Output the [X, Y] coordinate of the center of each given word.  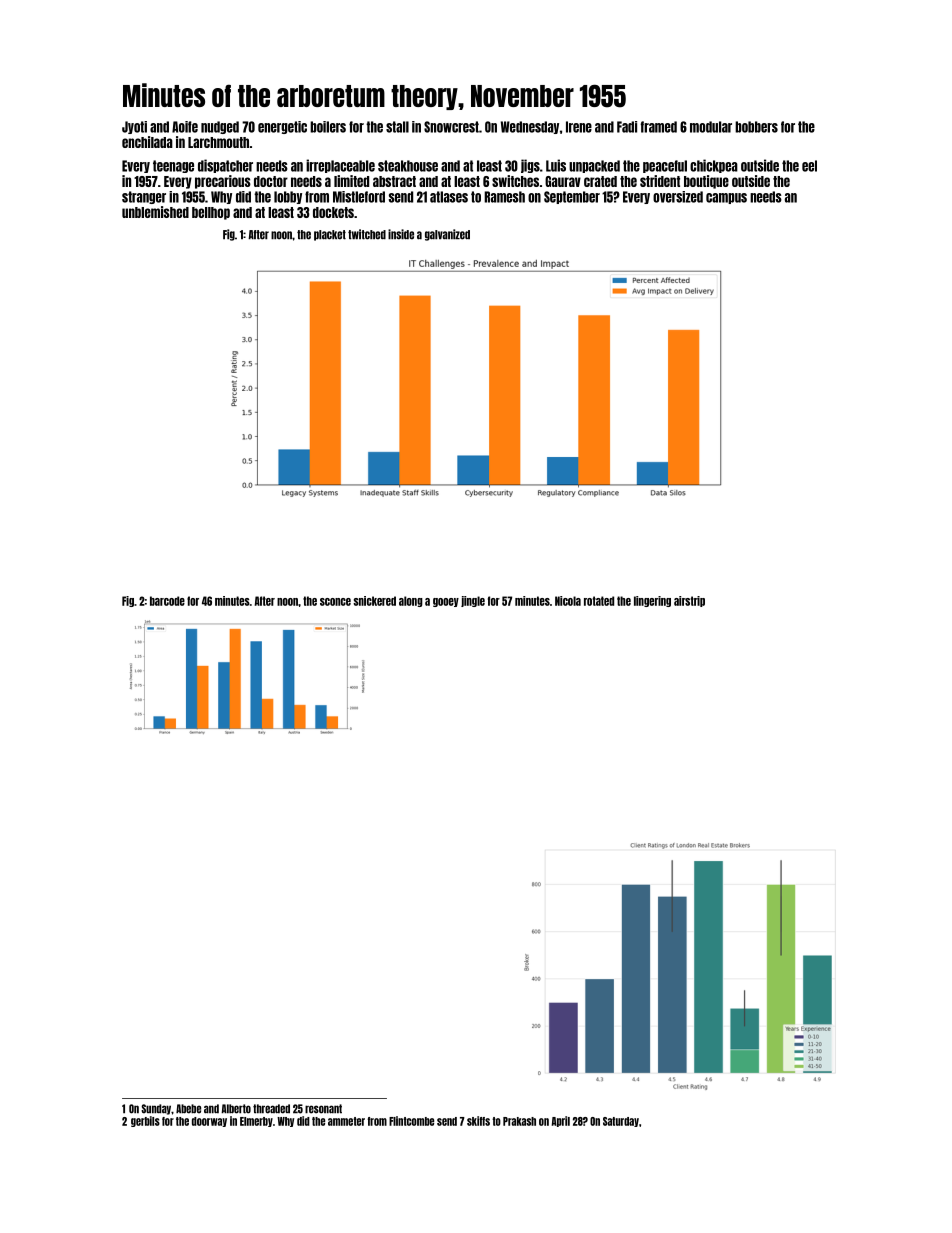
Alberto [236, 1109]
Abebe [188, 1109]
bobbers [756, 127]
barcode [167, 601]
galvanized [447, 235]
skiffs [478, 1121]
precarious [223, 182]
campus [726, 198]
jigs [530, 166]
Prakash [519, 1121]
